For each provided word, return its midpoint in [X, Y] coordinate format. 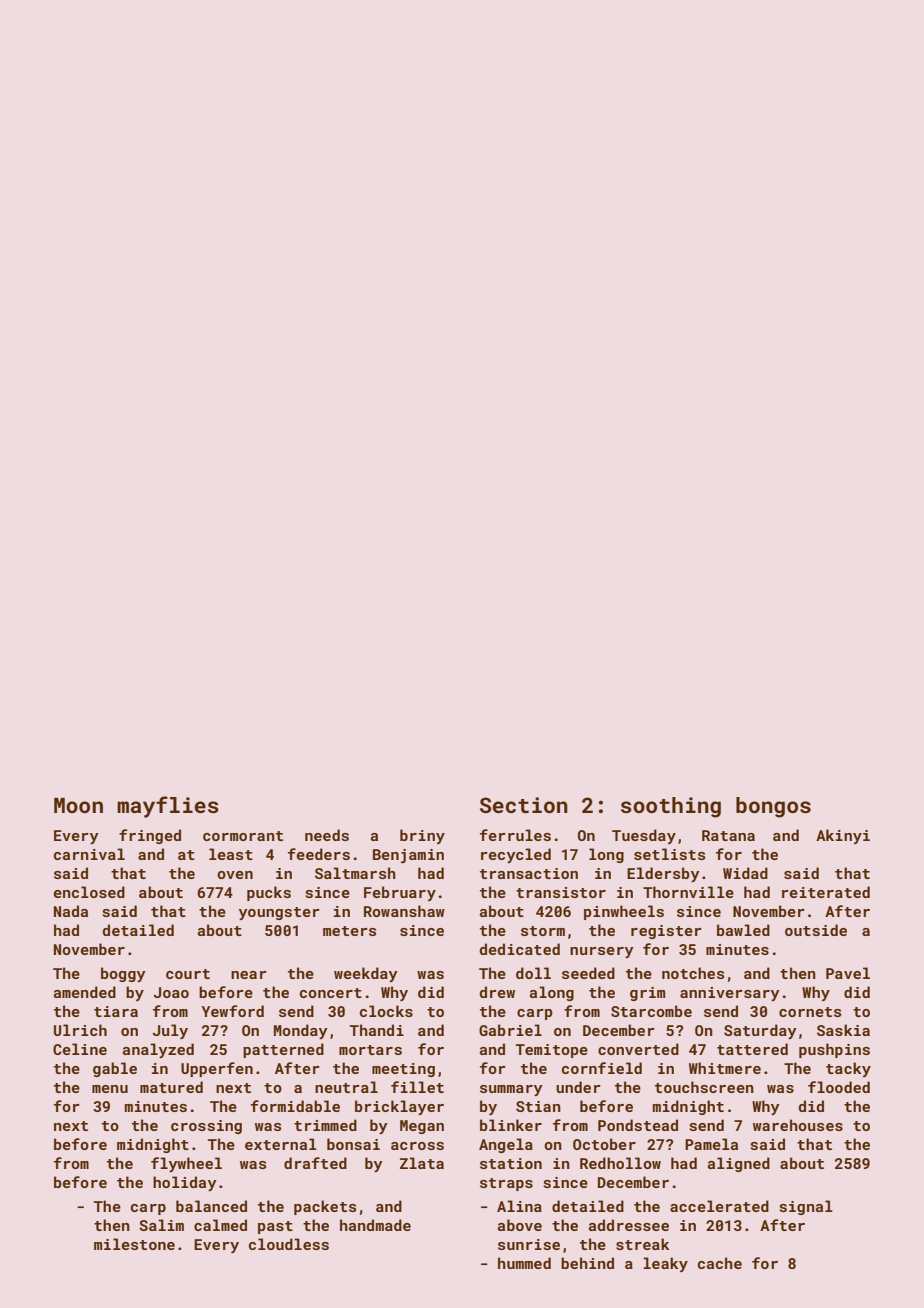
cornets [810, 1012]
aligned [739, 1164]
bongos [773, 807]
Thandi [377, 1030]
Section [524, 805]
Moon [78, 805]
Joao [171, 992]
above [520, 1225]
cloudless [289, 1244]
